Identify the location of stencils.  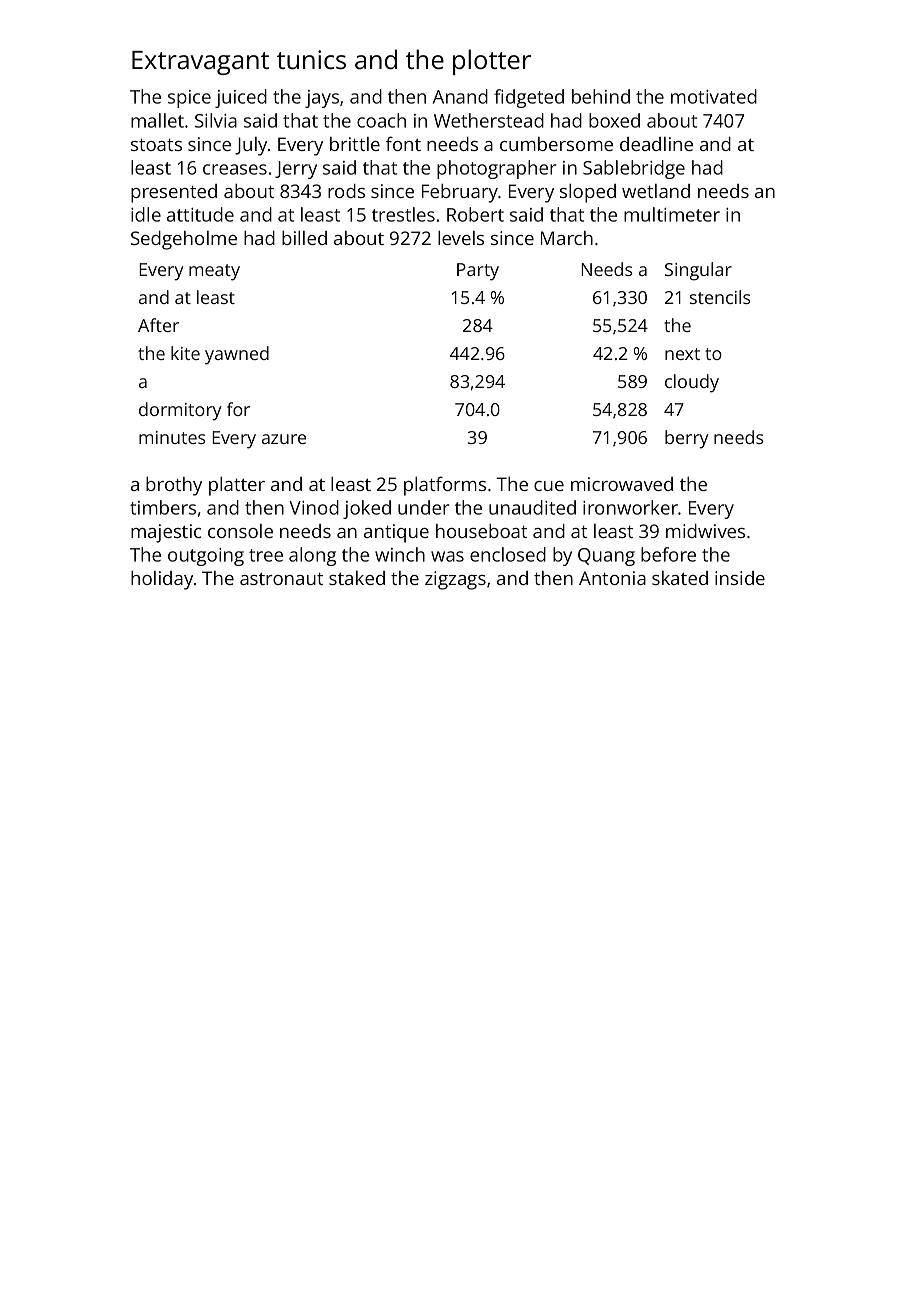
(720, 297).
